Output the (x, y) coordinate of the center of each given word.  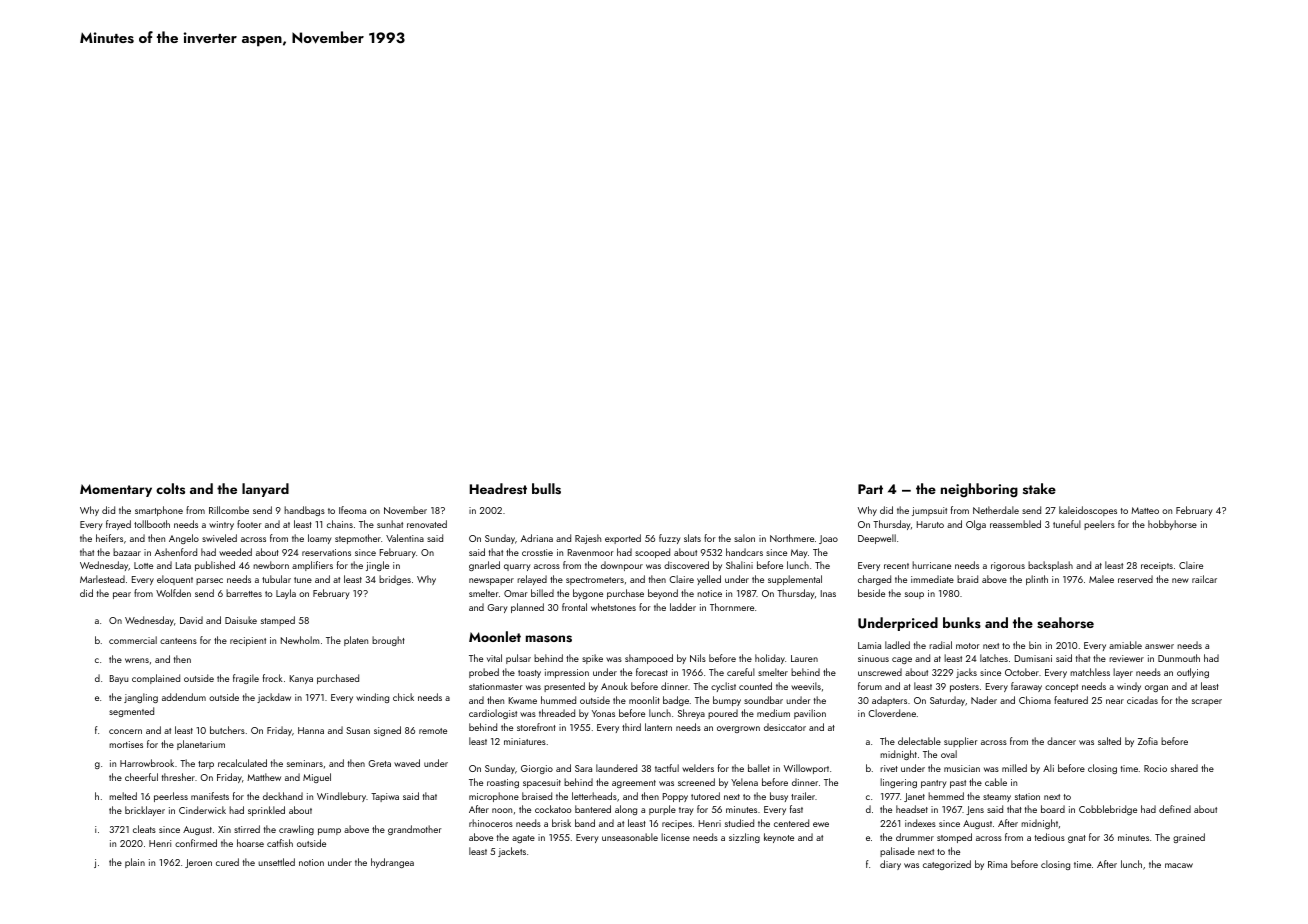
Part (870, 489)
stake (1039, 488)
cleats (144, 829)
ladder (683, 607)
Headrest (498, 488)
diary (890, 865)
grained (1189, 838)
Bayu (119, 679)
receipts (1157, 566)
